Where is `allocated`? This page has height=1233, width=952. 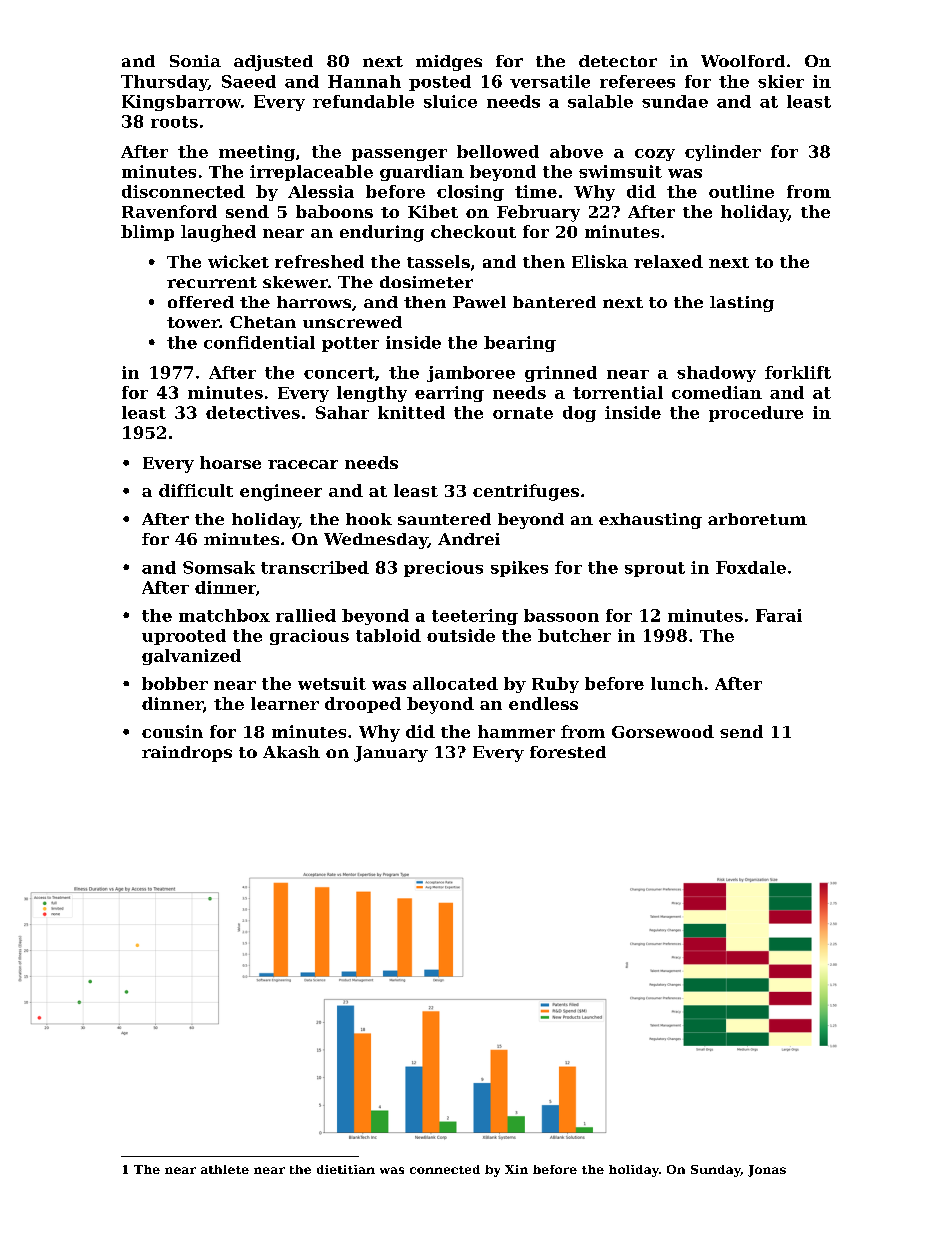 allocated is located at coordinates (455, 683).
